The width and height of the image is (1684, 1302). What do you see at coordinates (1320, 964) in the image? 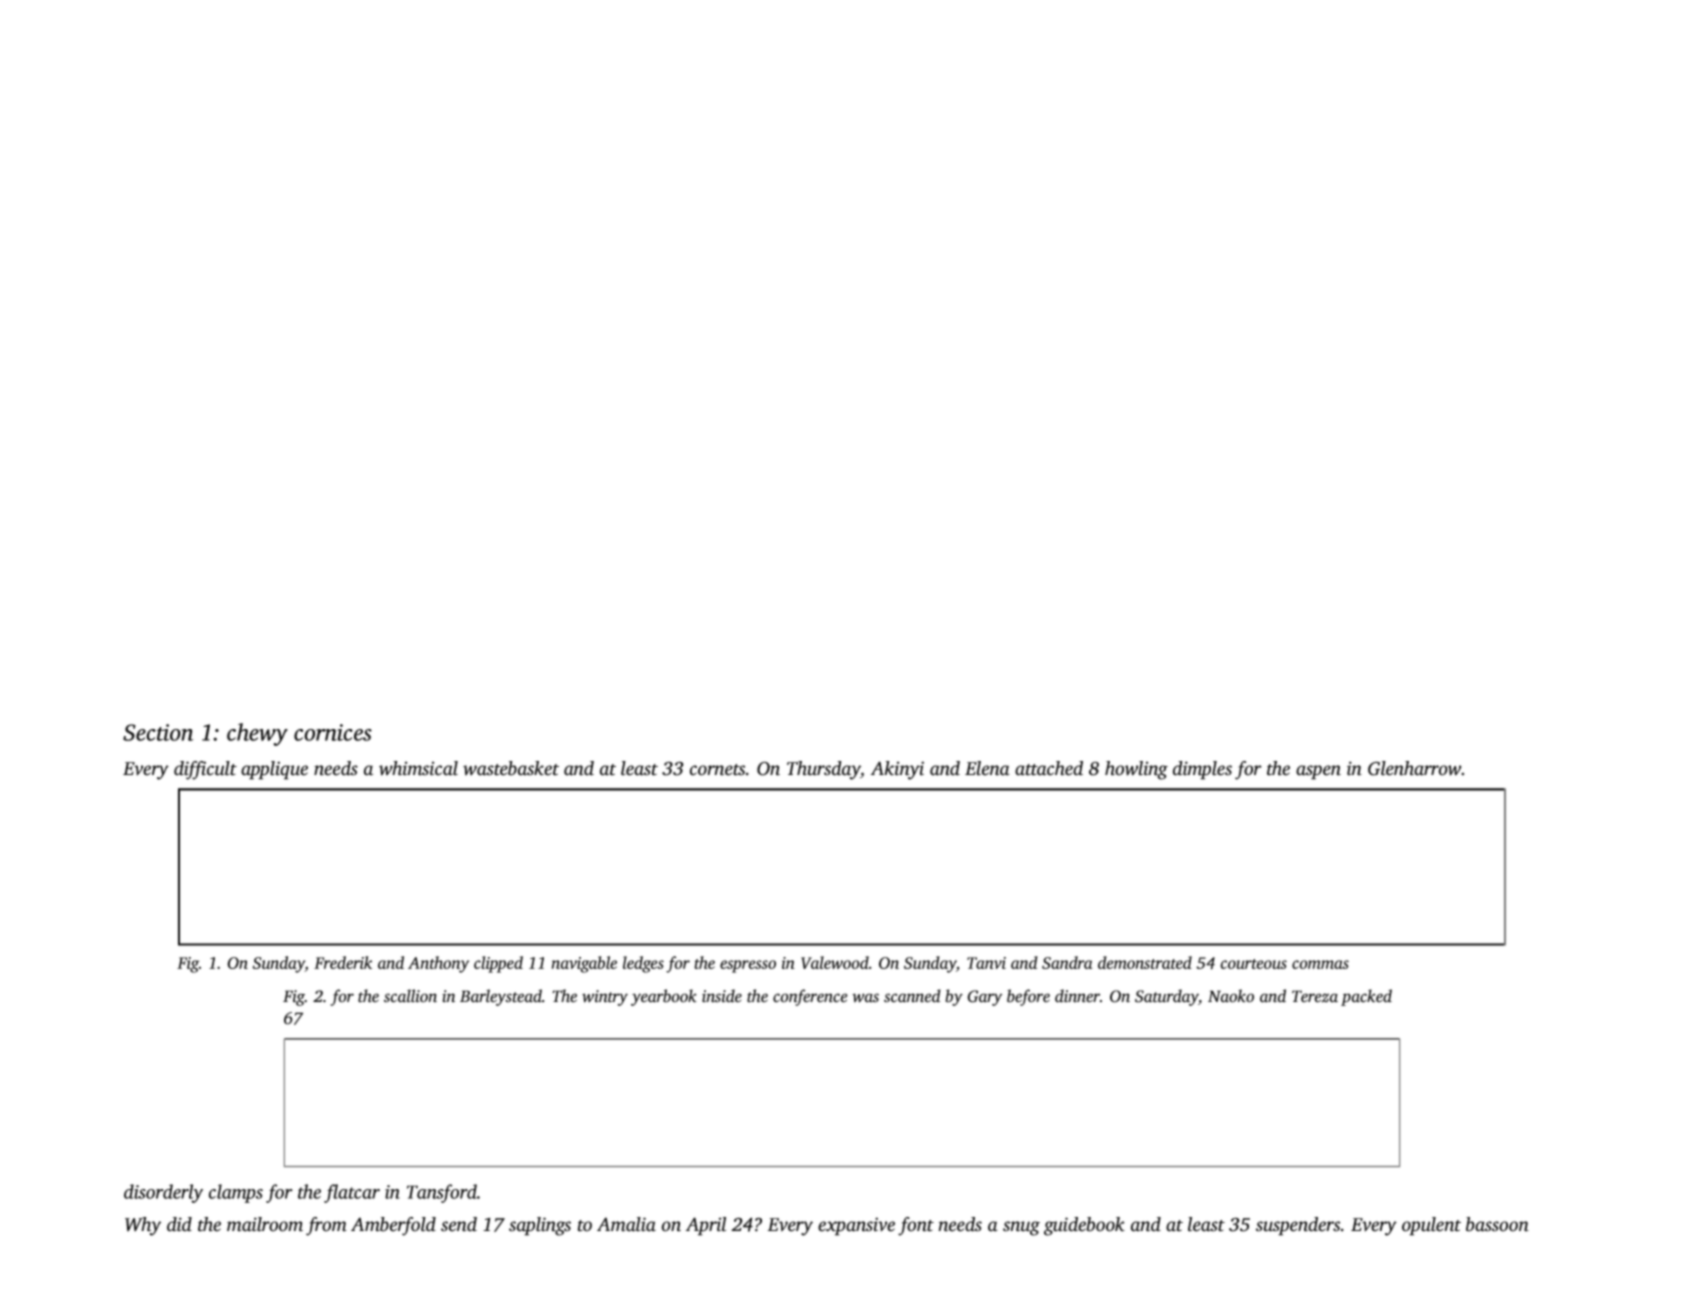
I see `commas` at bounding box center [1320, 964].
